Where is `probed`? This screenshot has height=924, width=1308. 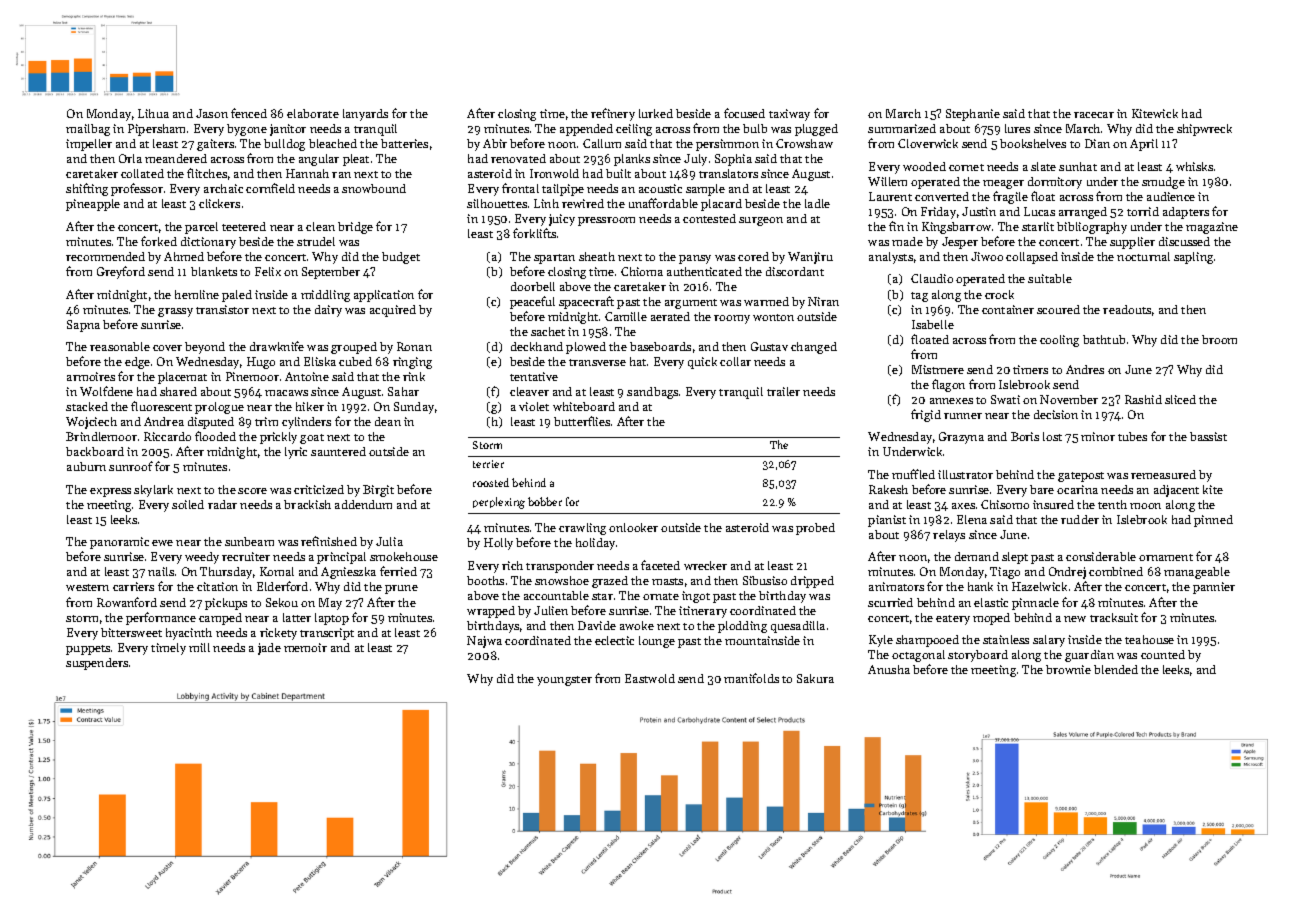
probed is located at coordinates (815, 529).
